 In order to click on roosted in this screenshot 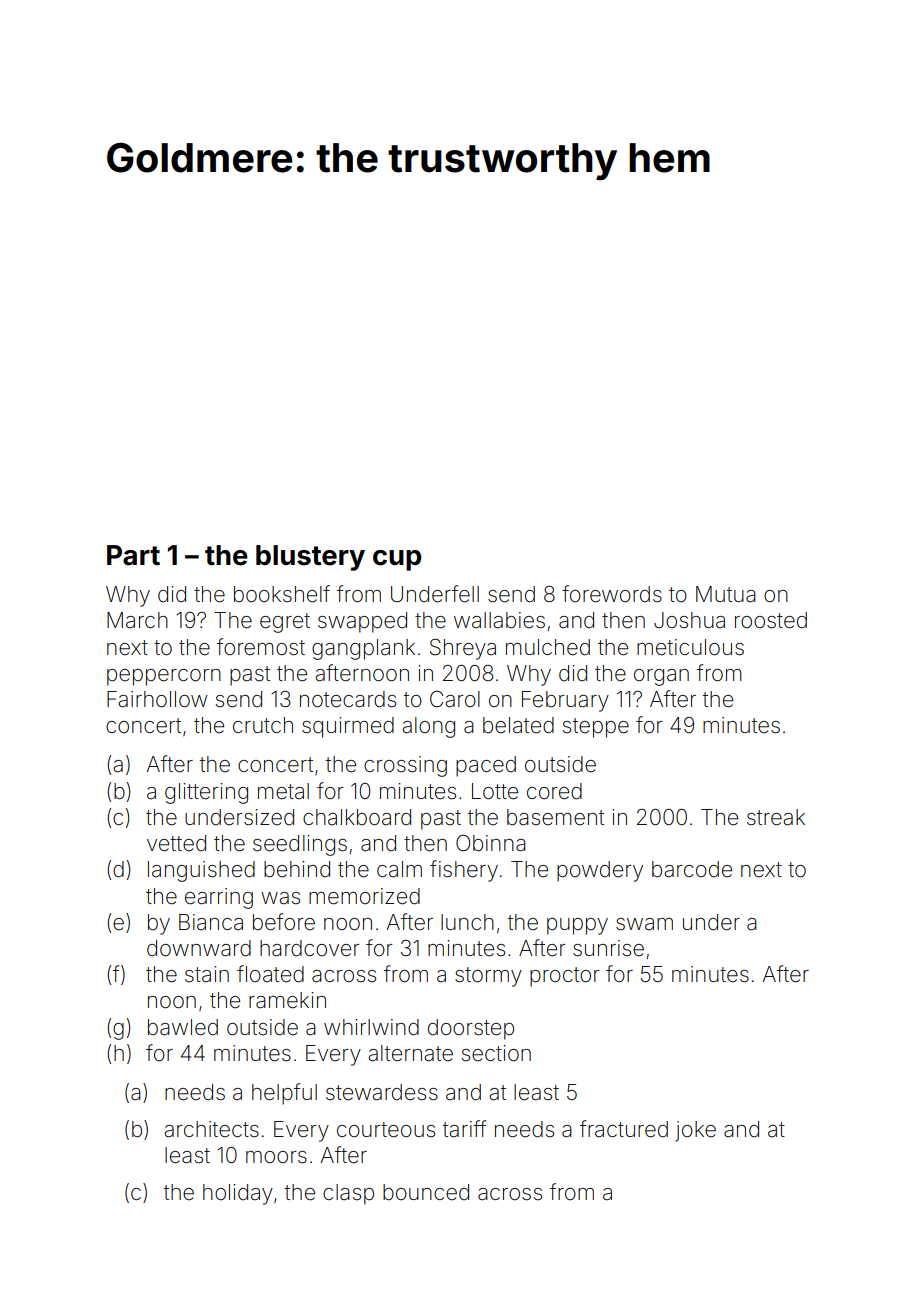, I will do `click(771, 620)`.
